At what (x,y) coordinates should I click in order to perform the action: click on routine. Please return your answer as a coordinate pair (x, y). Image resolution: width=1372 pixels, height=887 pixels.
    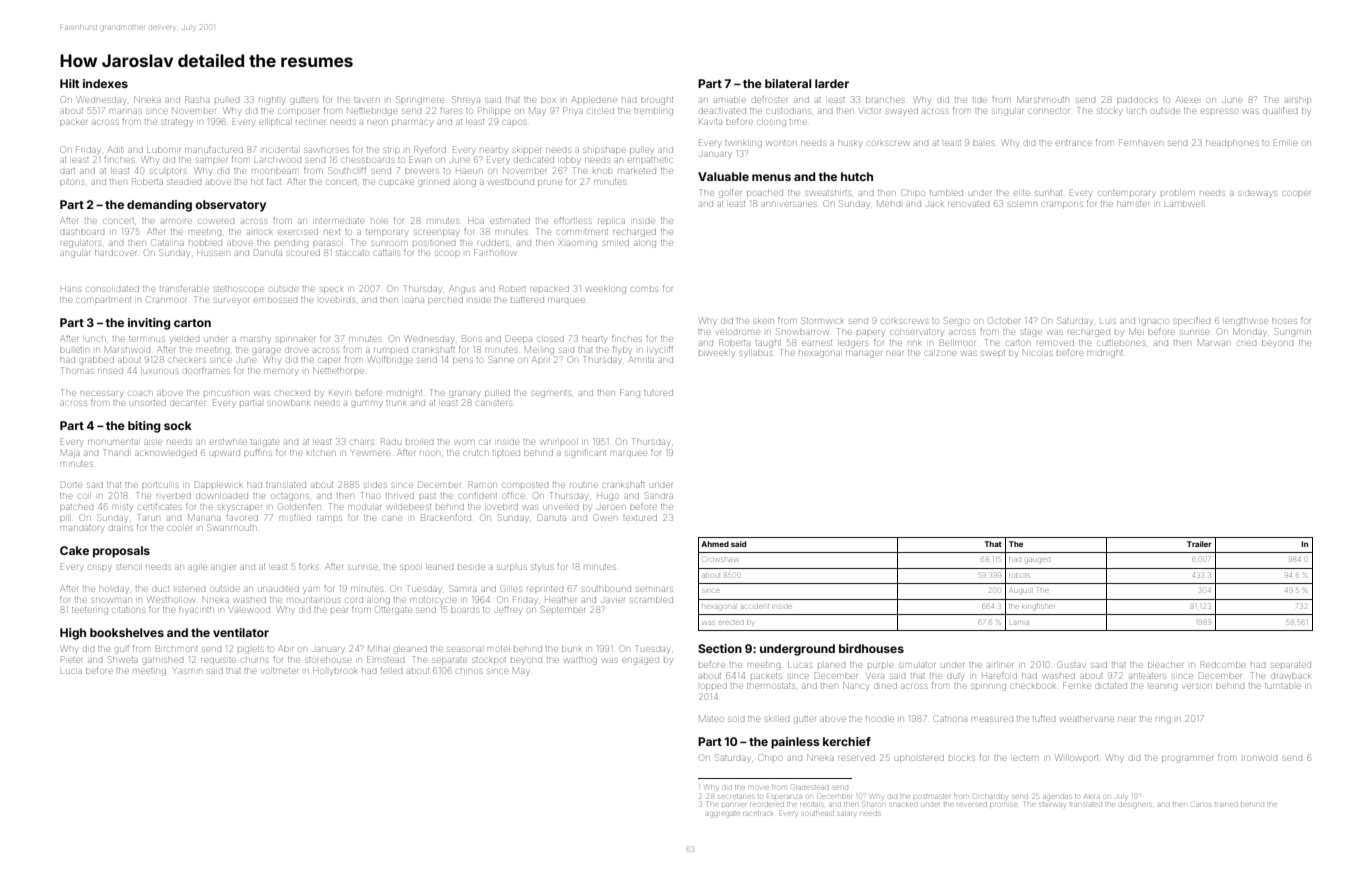
    Looking at the image, I should click on (583, 485).
